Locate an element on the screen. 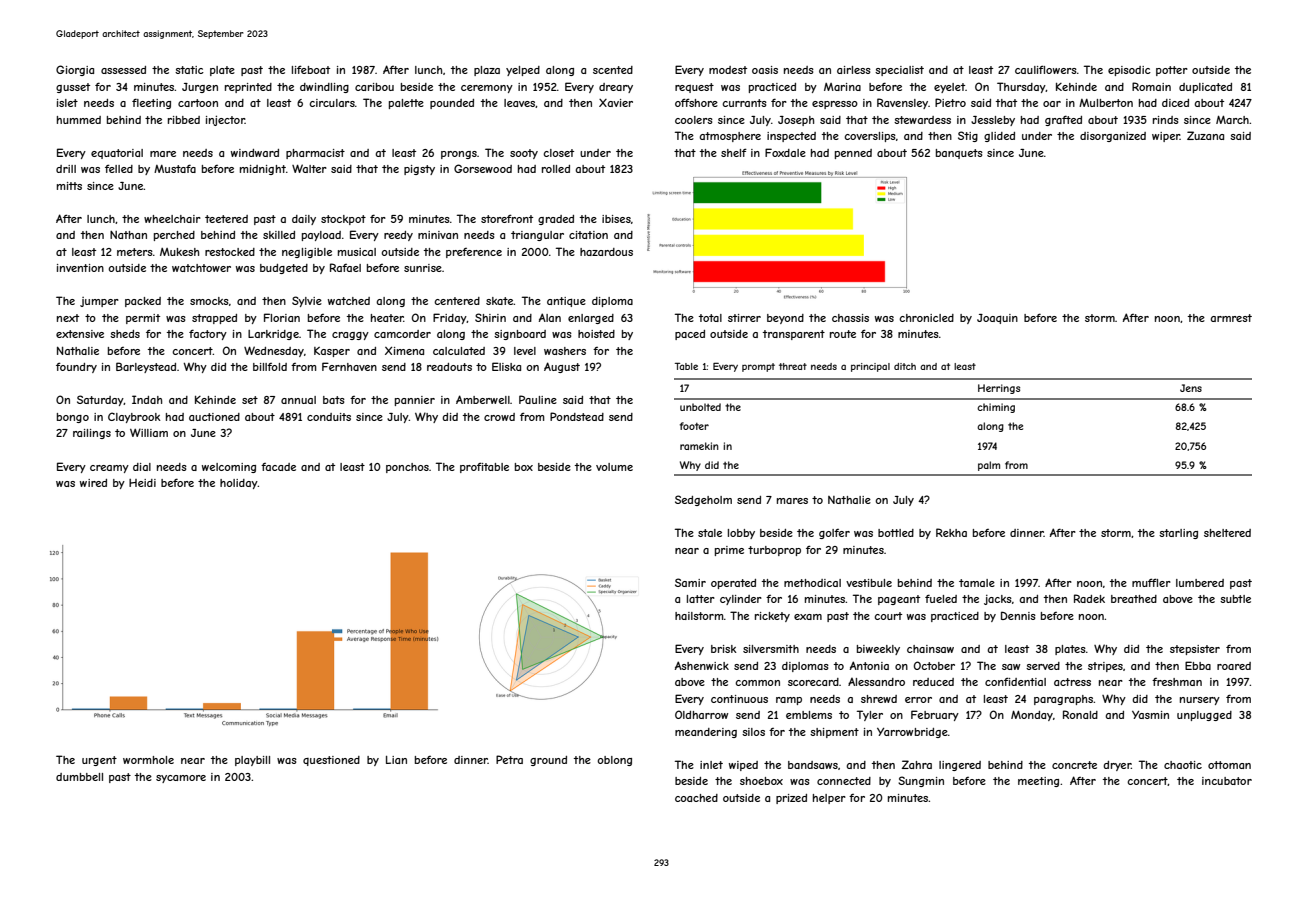 The height and width of the screenshot is (924, 1308). Lian is located at coordinates (396, 760).
